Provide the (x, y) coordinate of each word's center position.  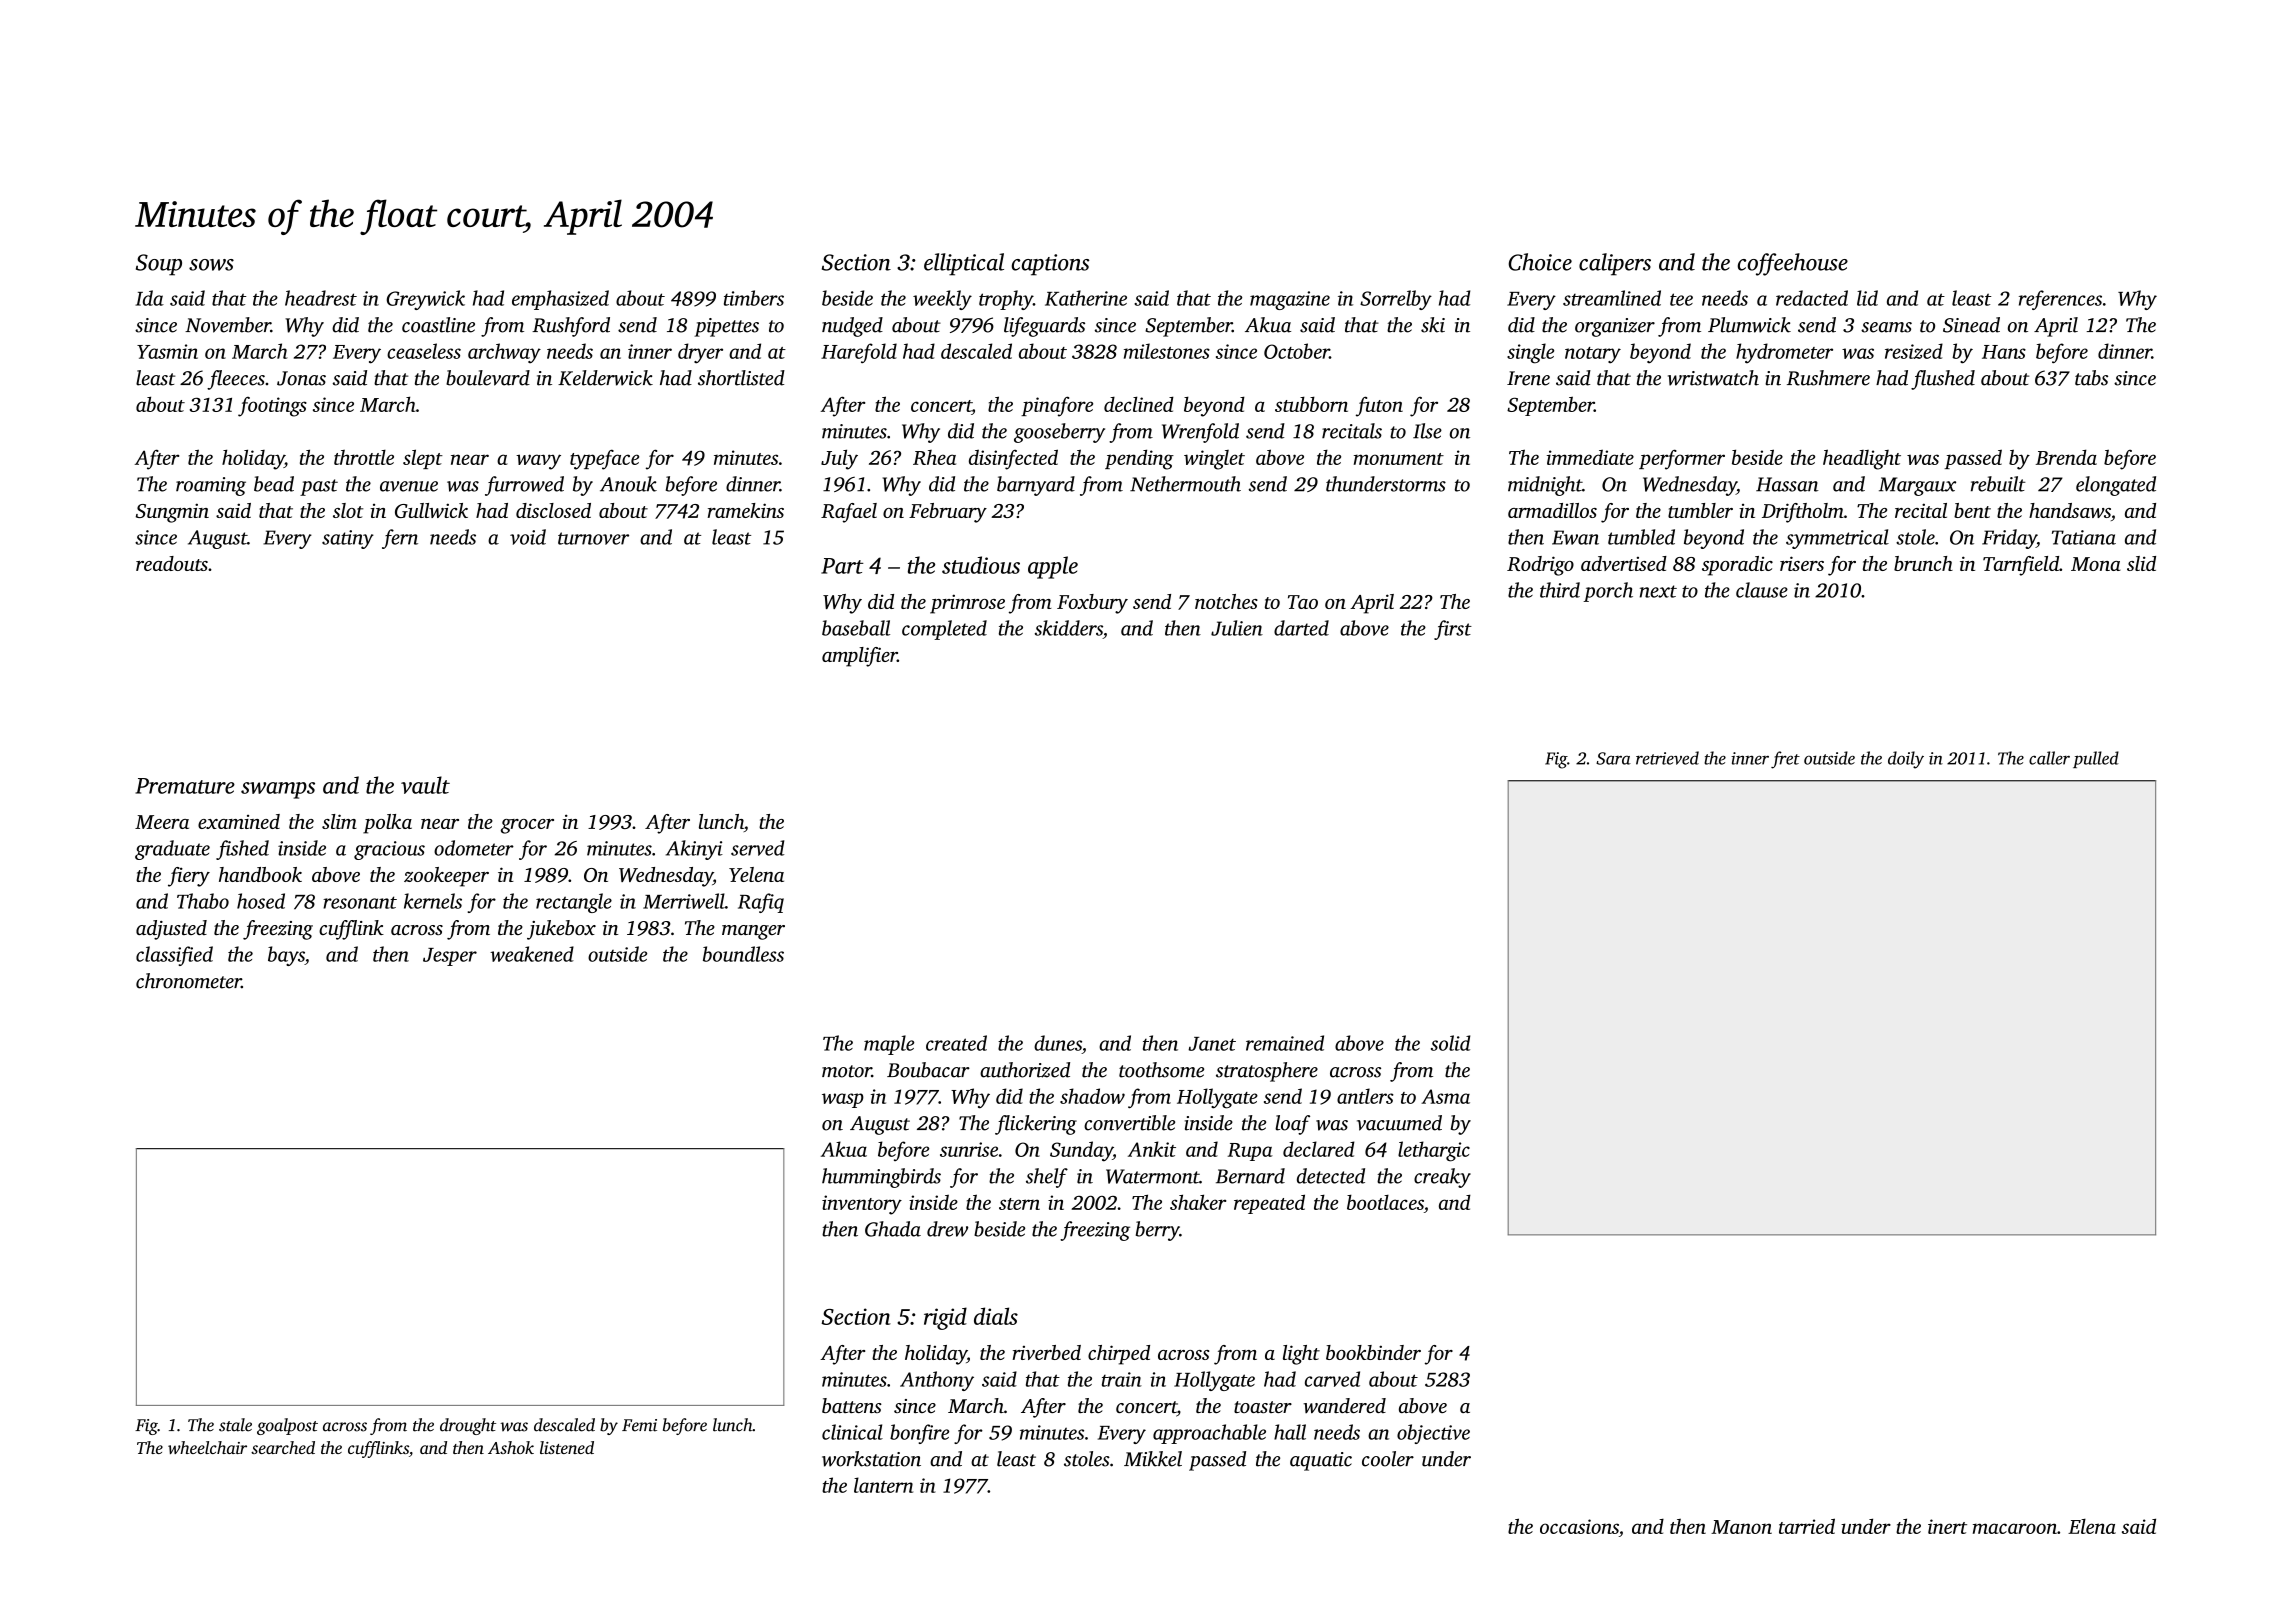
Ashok (511, 1447)
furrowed (524, 486)
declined (1139, 404)
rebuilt (1998, 484)
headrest (321, 298)
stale (235, 1425)
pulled (2096, 759)
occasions (1579, 1526)
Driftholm (1803, 513)
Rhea (934, 457)
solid (1450, 1043)
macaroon (2015, 1528)
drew (948, 1229)
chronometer (188, 981)
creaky (1442, 1178)
